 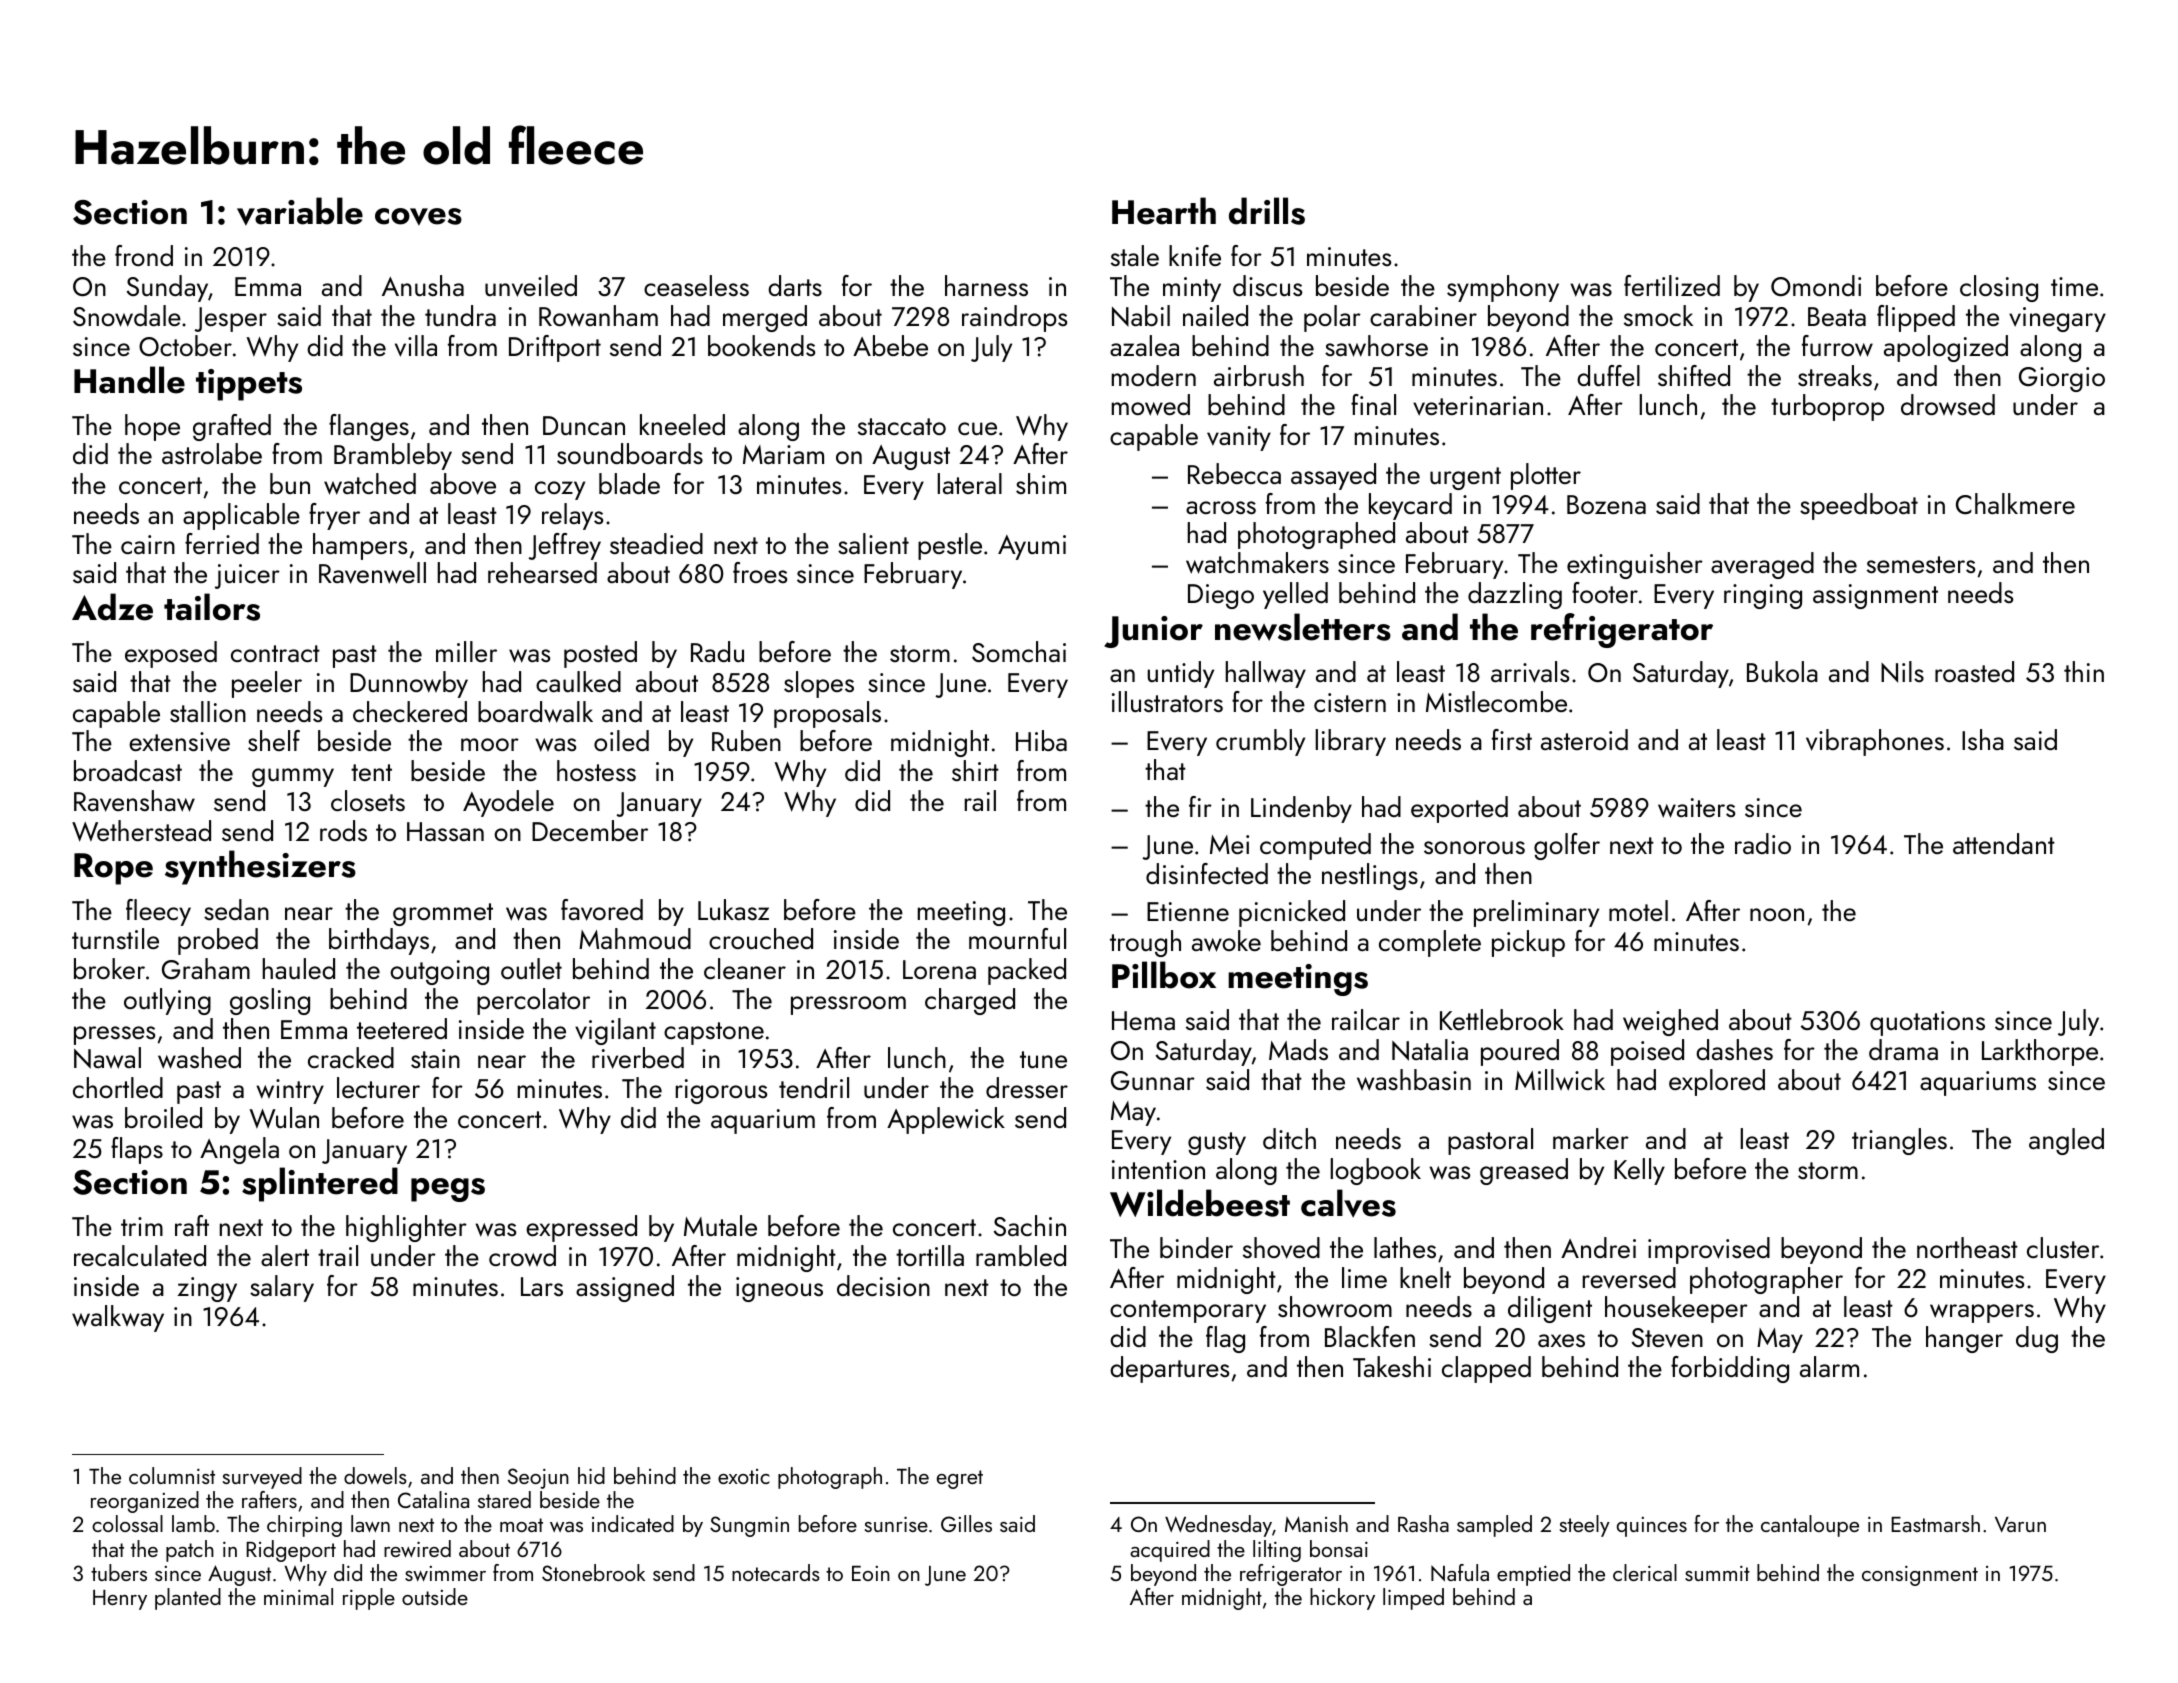 I want to click on forbidding, so click(x=1730, y=1369).
